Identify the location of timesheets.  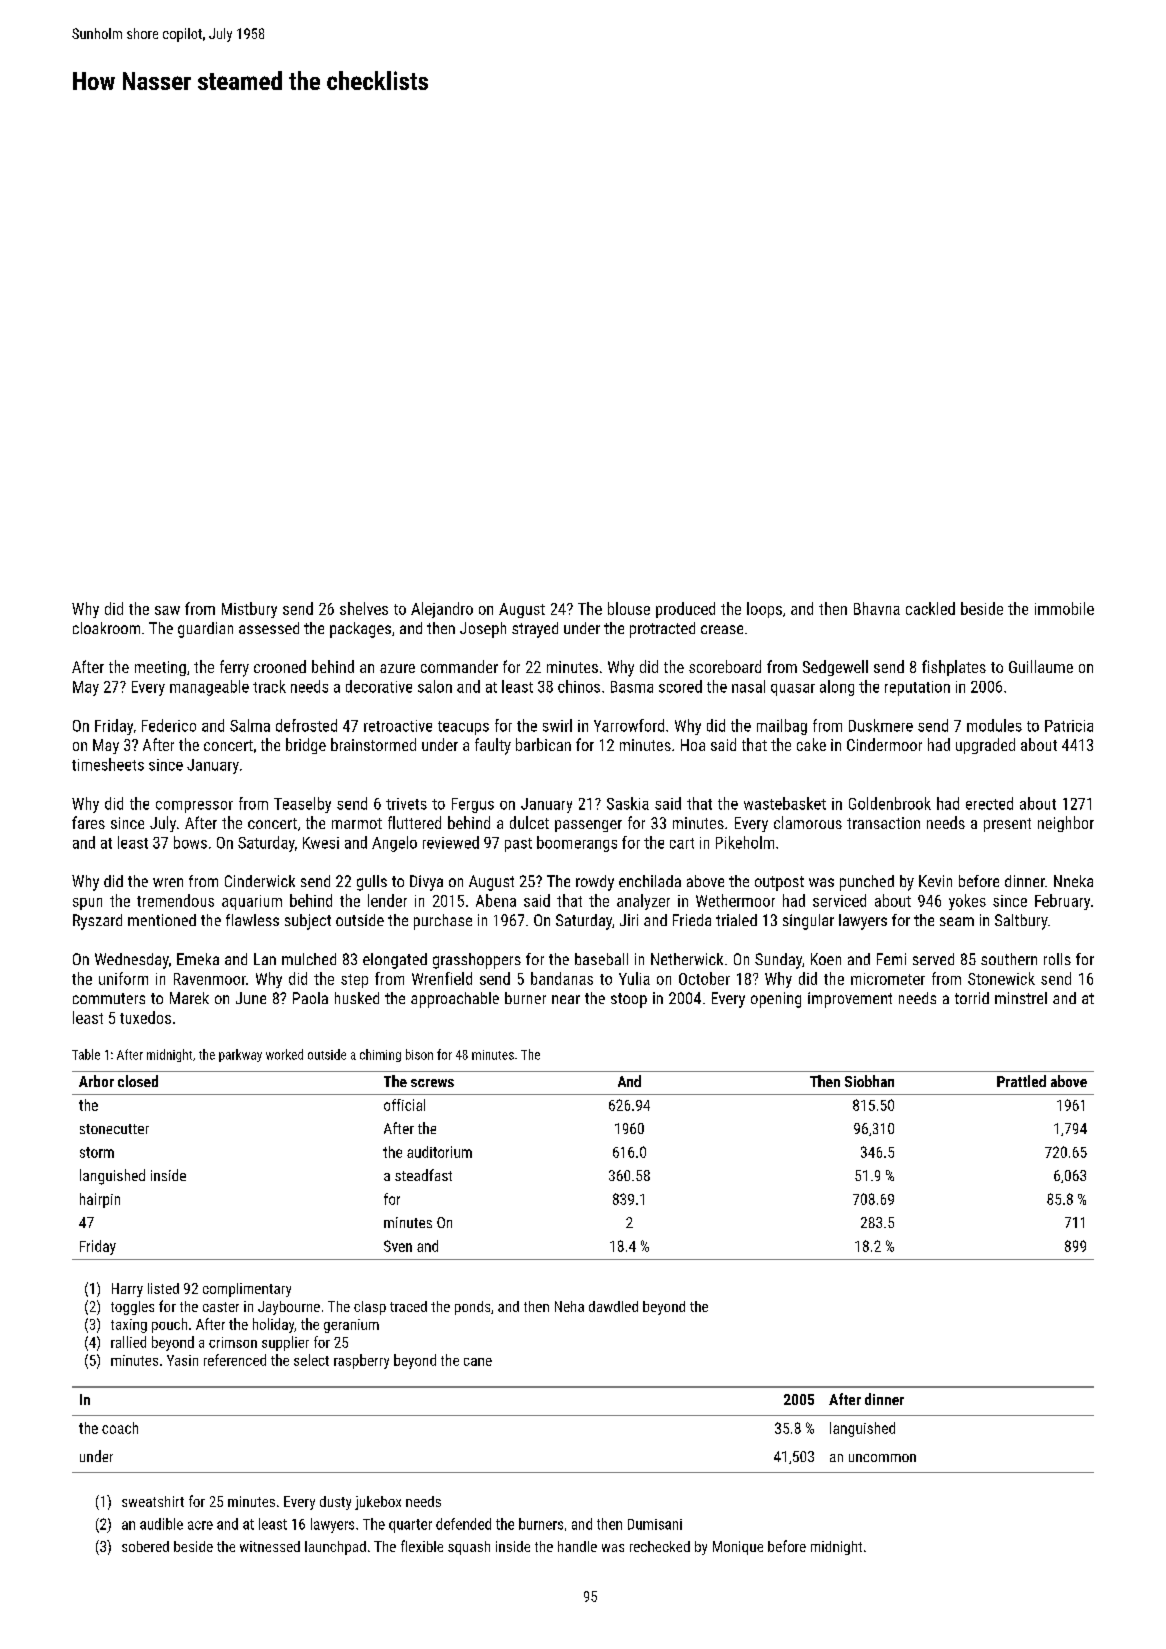
(108, 764).
